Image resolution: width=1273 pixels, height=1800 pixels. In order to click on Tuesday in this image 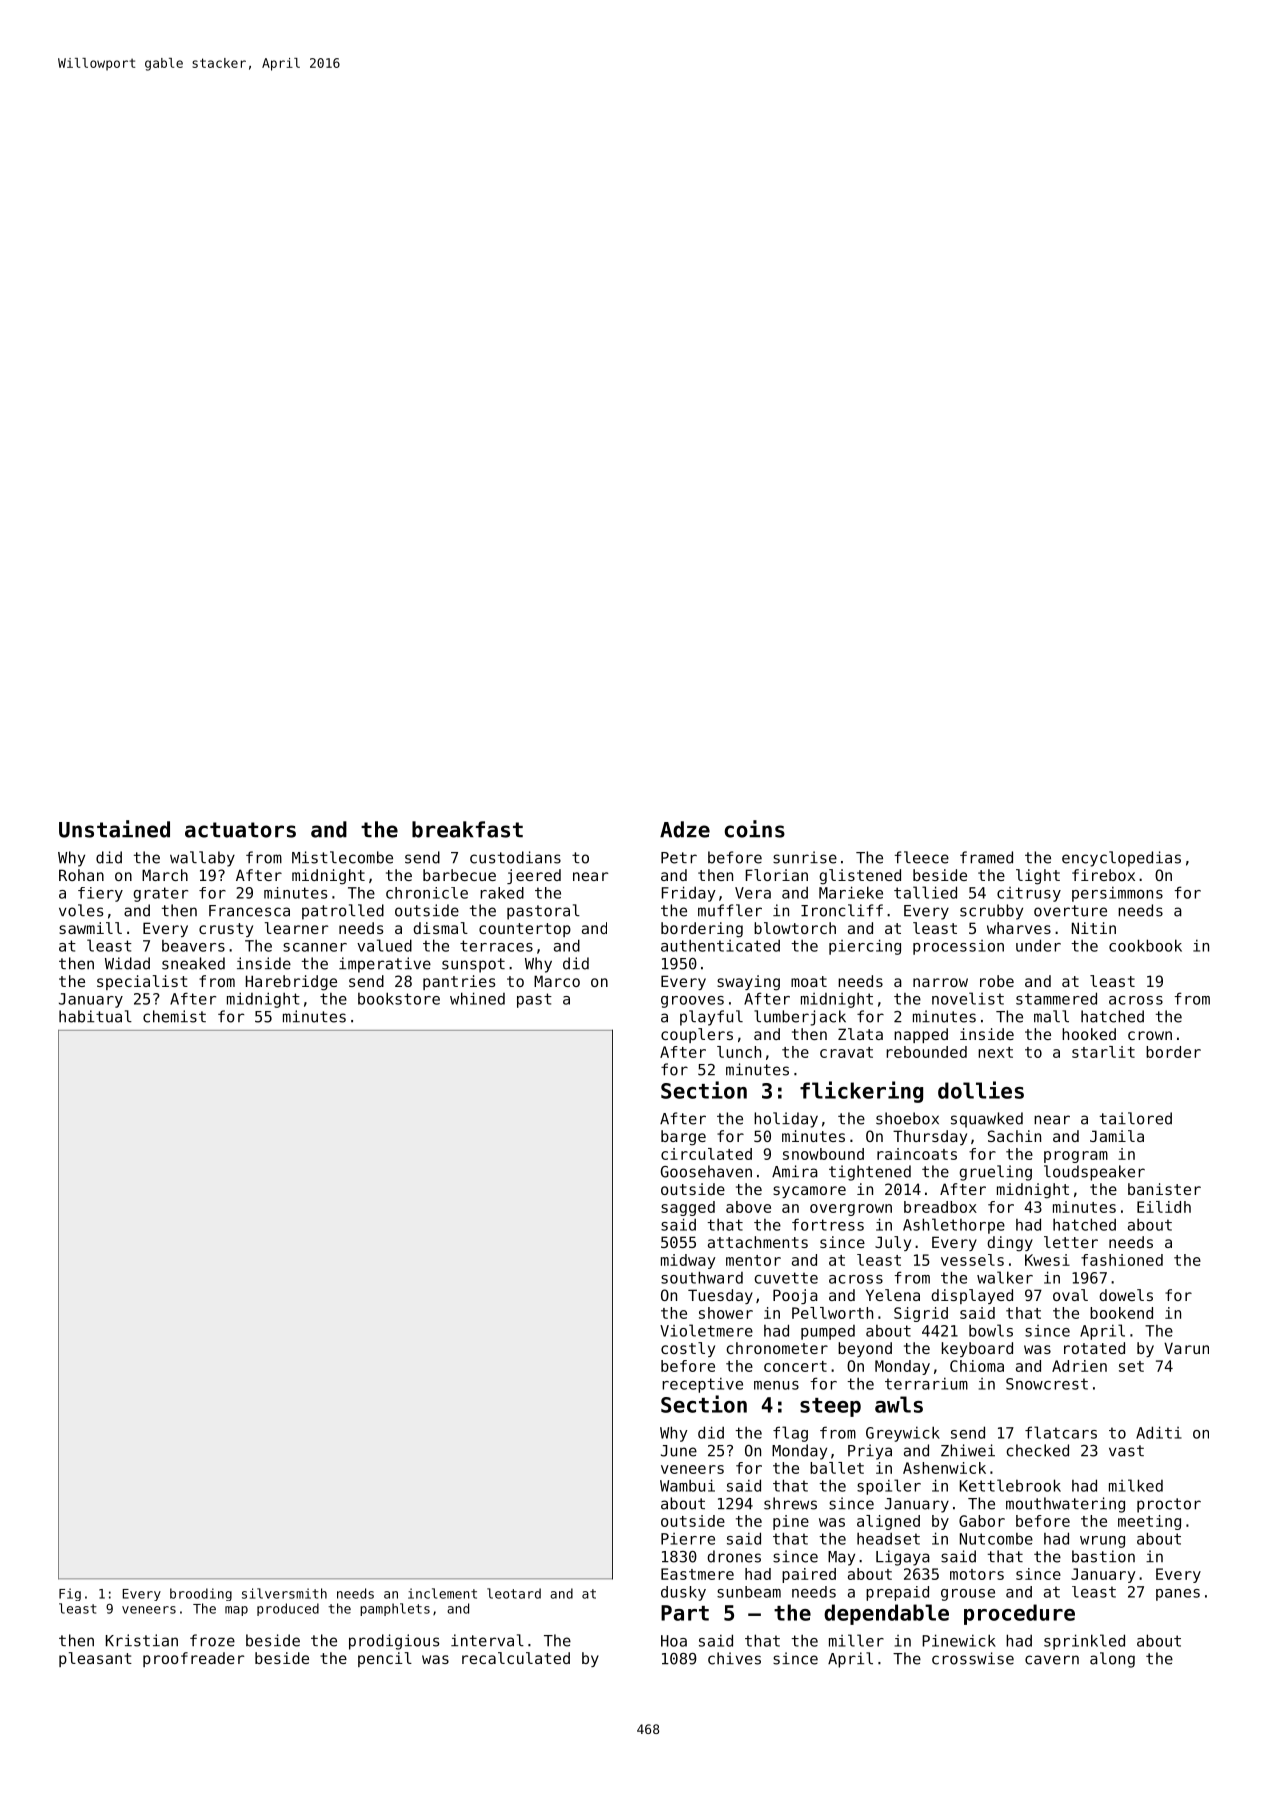, I will do `click(720, 1296)`.
